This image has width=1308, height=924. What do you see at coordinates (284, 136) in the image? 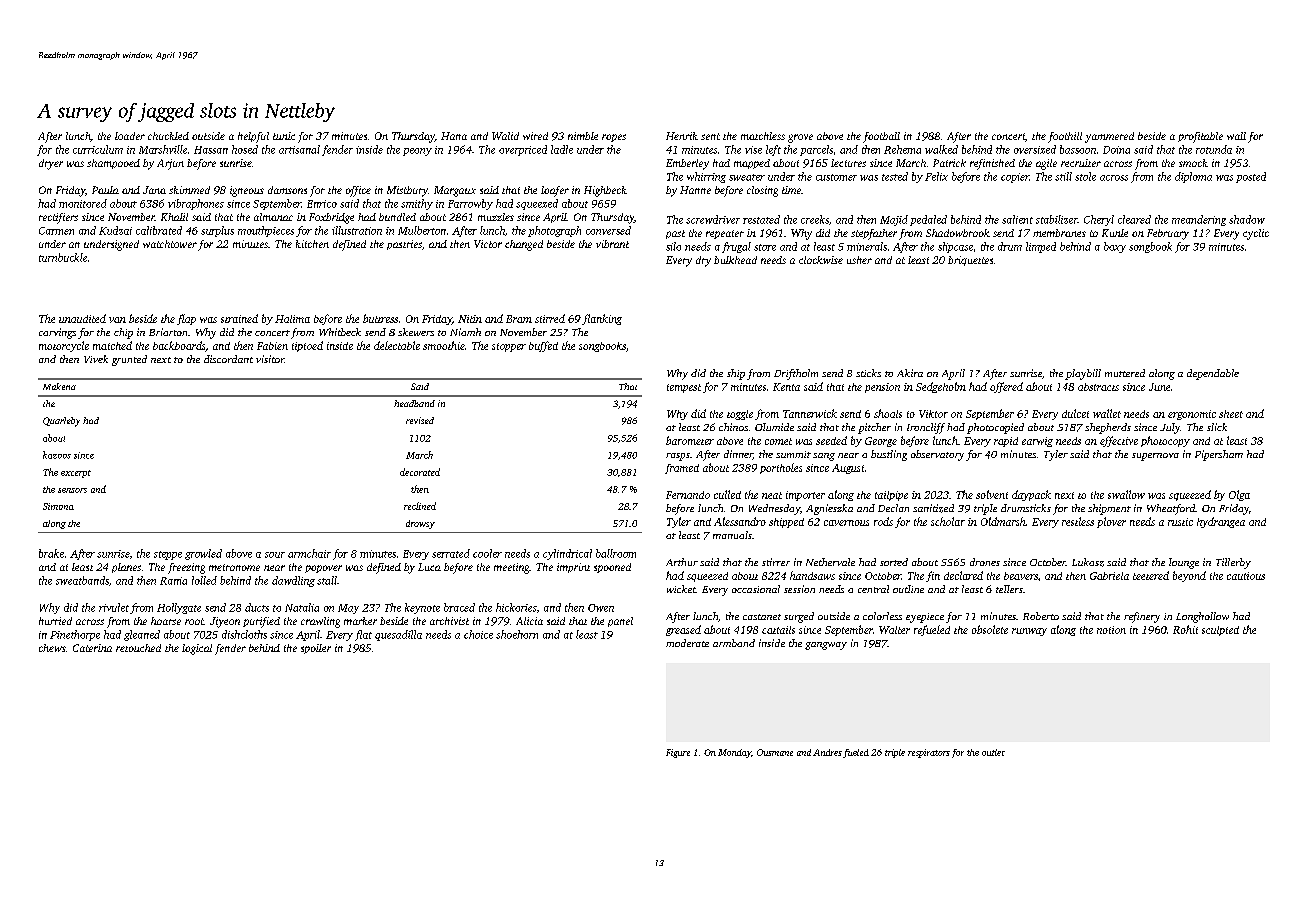
I see `tunic` at bounding box center [284, 136].
